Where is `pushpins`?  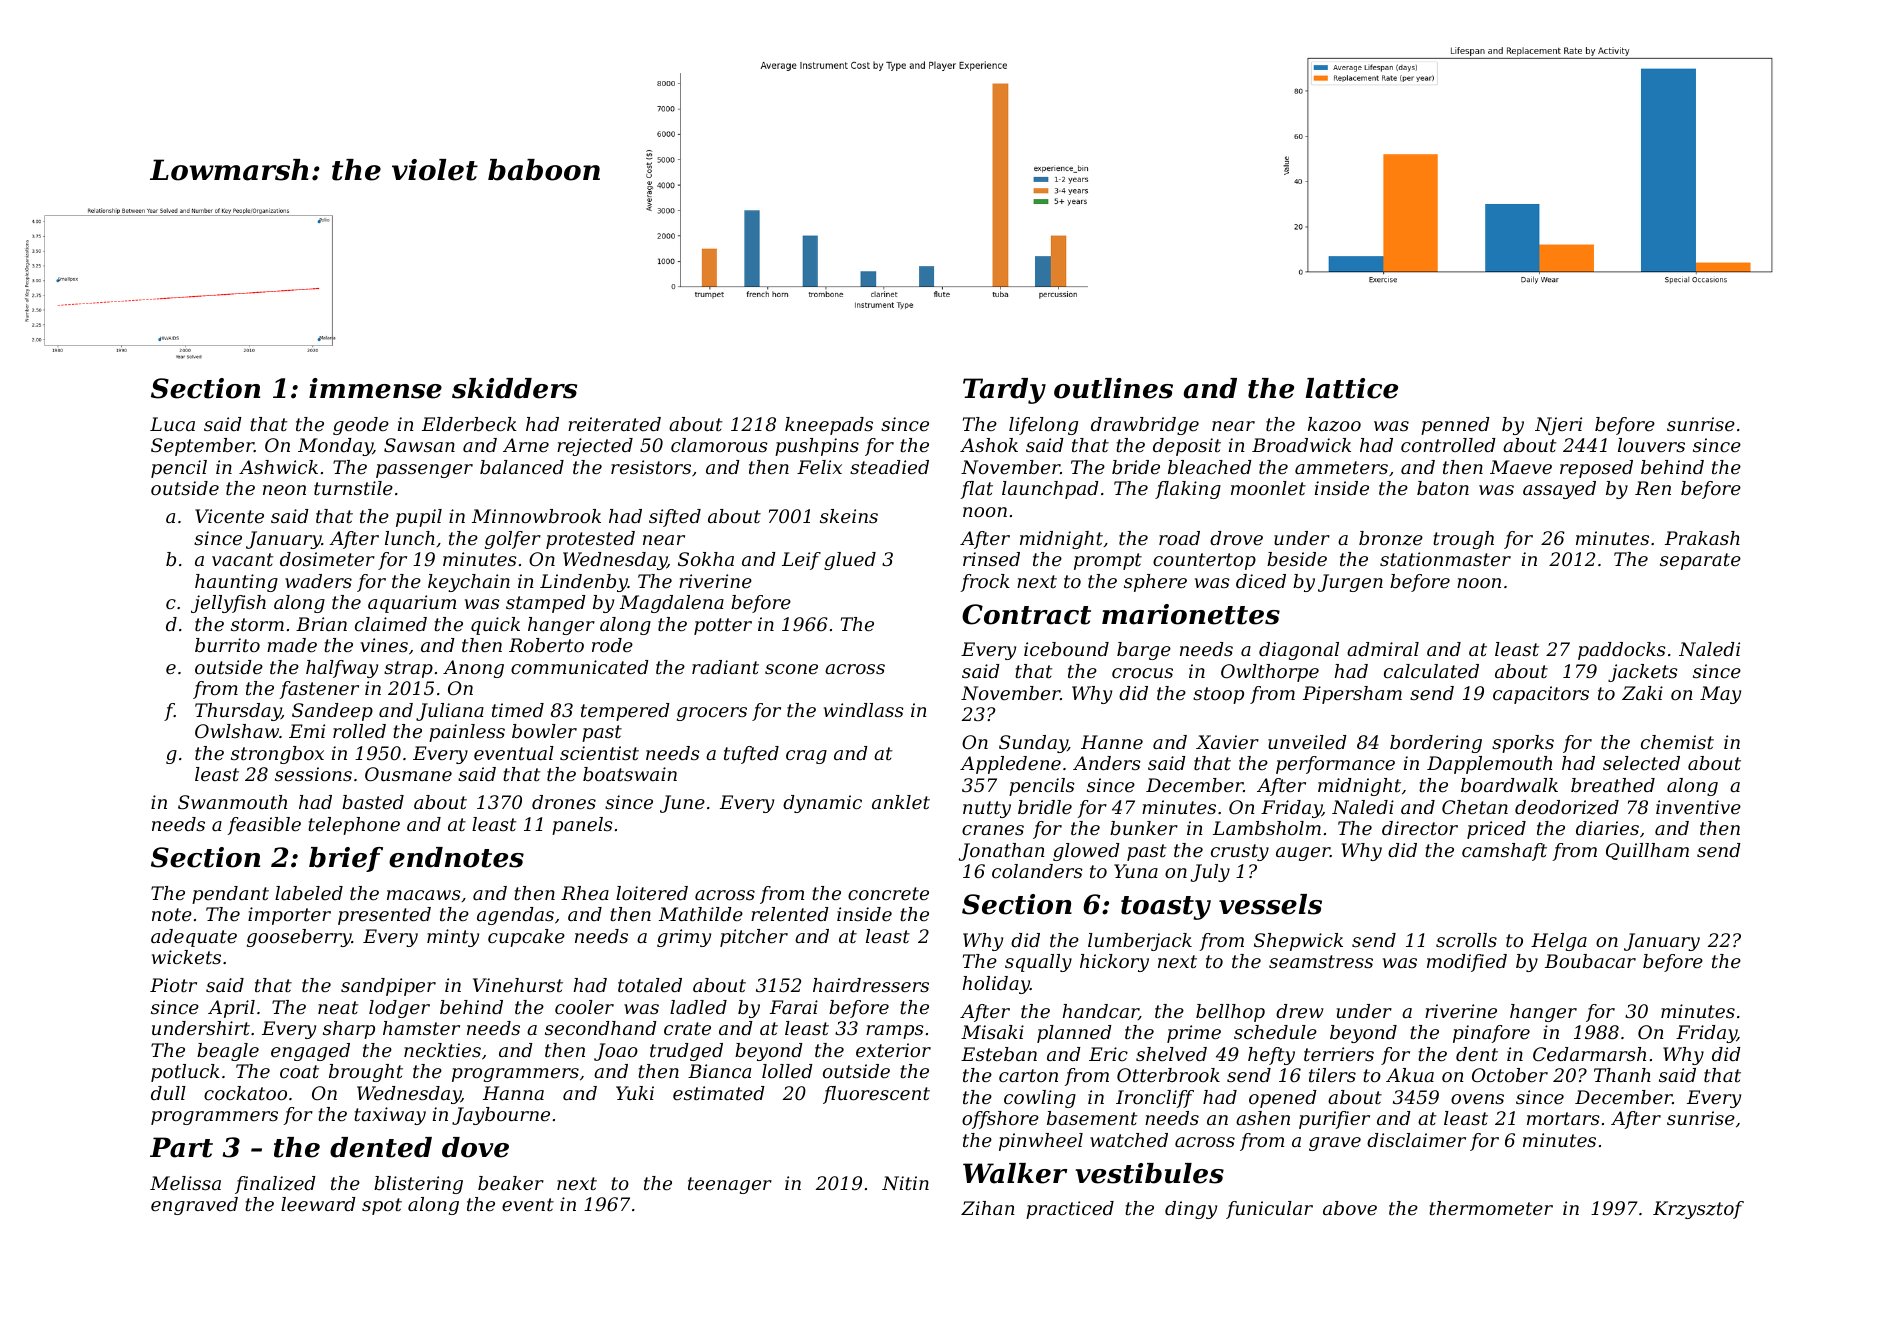
pushpins is located at coordinates (817, 447).
